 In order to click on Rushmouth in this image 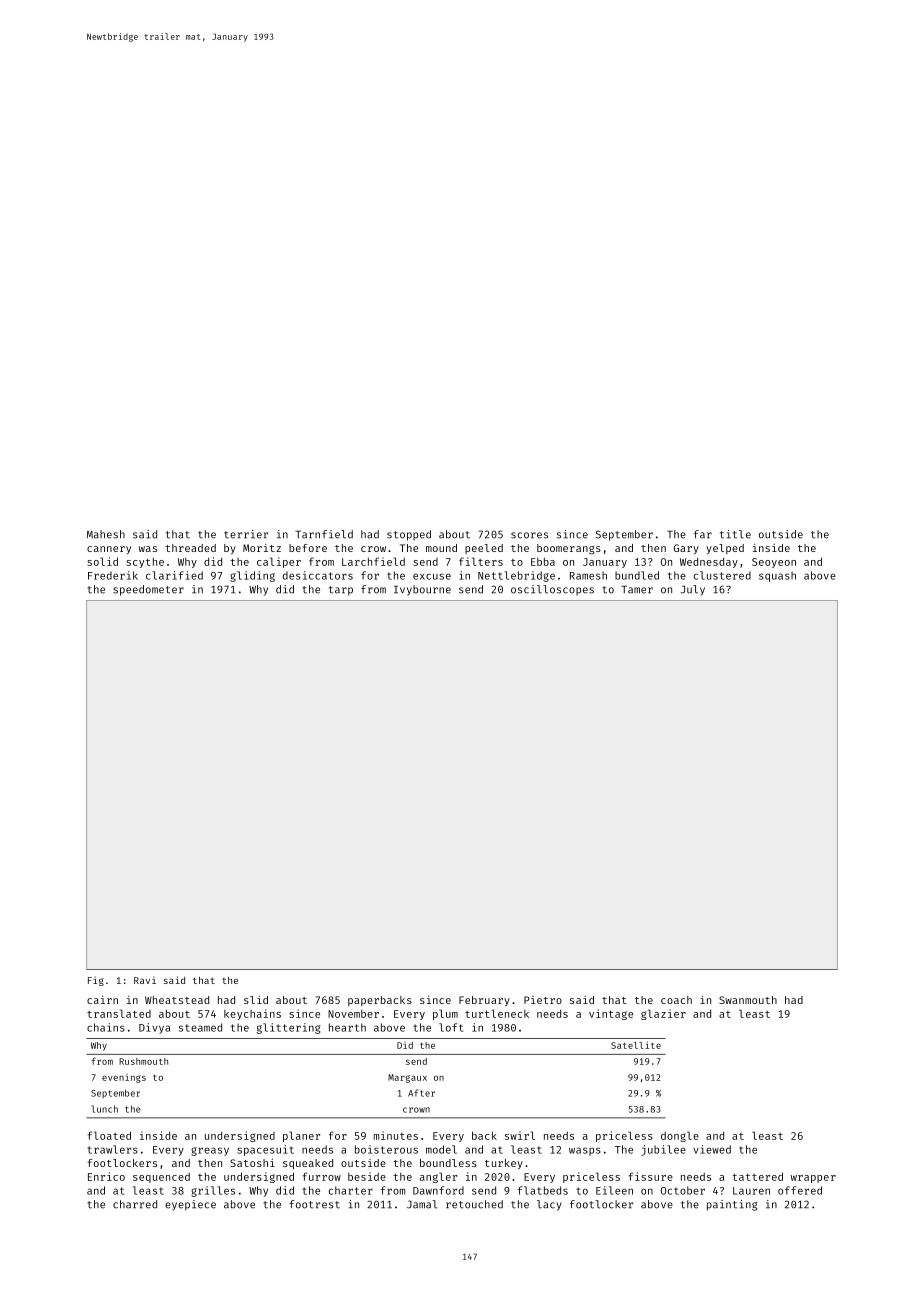, I will do `click(143, 1061)`.
